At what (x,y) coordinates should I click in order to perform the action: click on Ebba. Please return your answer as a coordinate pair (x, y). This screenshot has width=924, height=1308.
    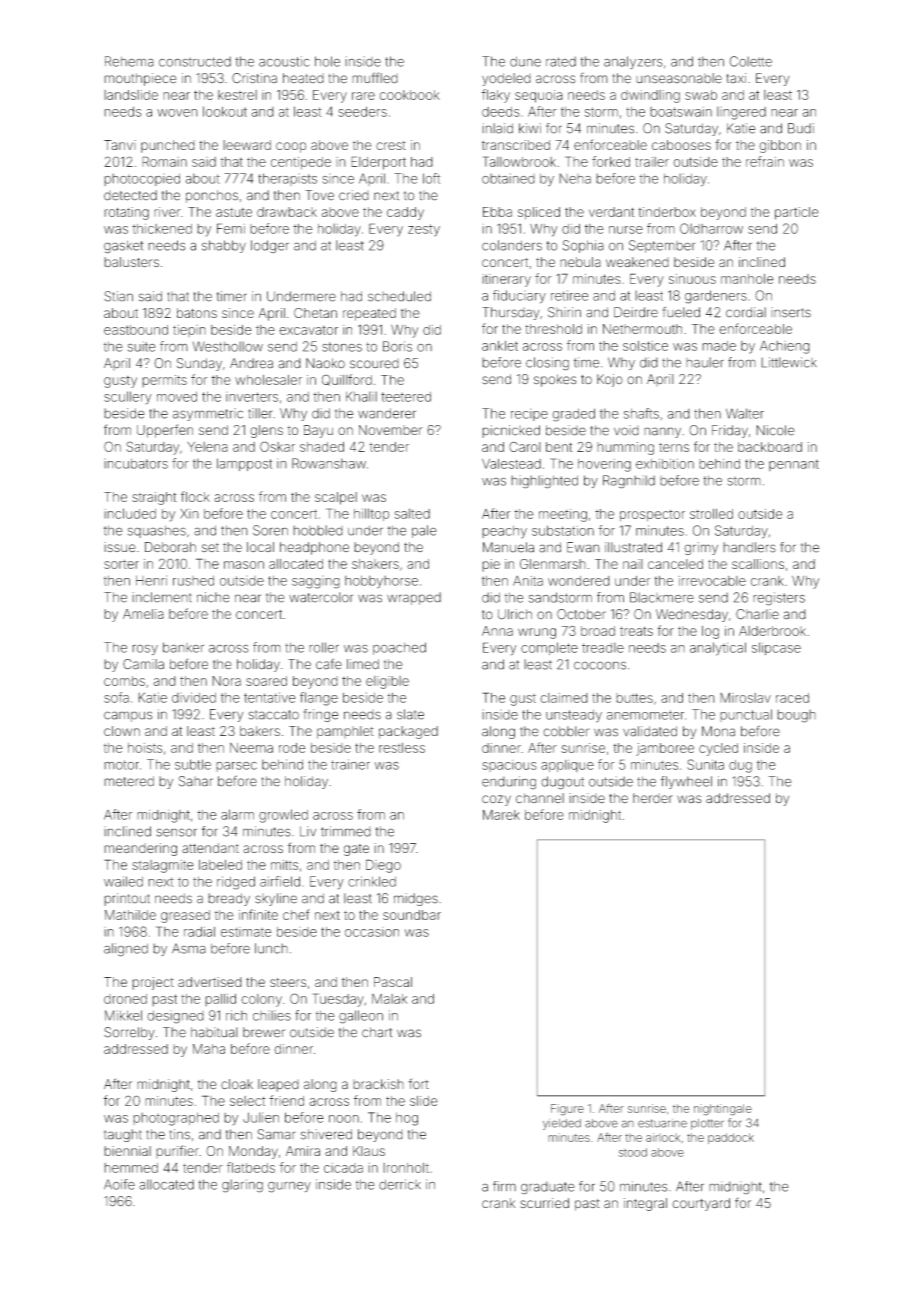
    Looking at the image, I should click on (497, 212).
